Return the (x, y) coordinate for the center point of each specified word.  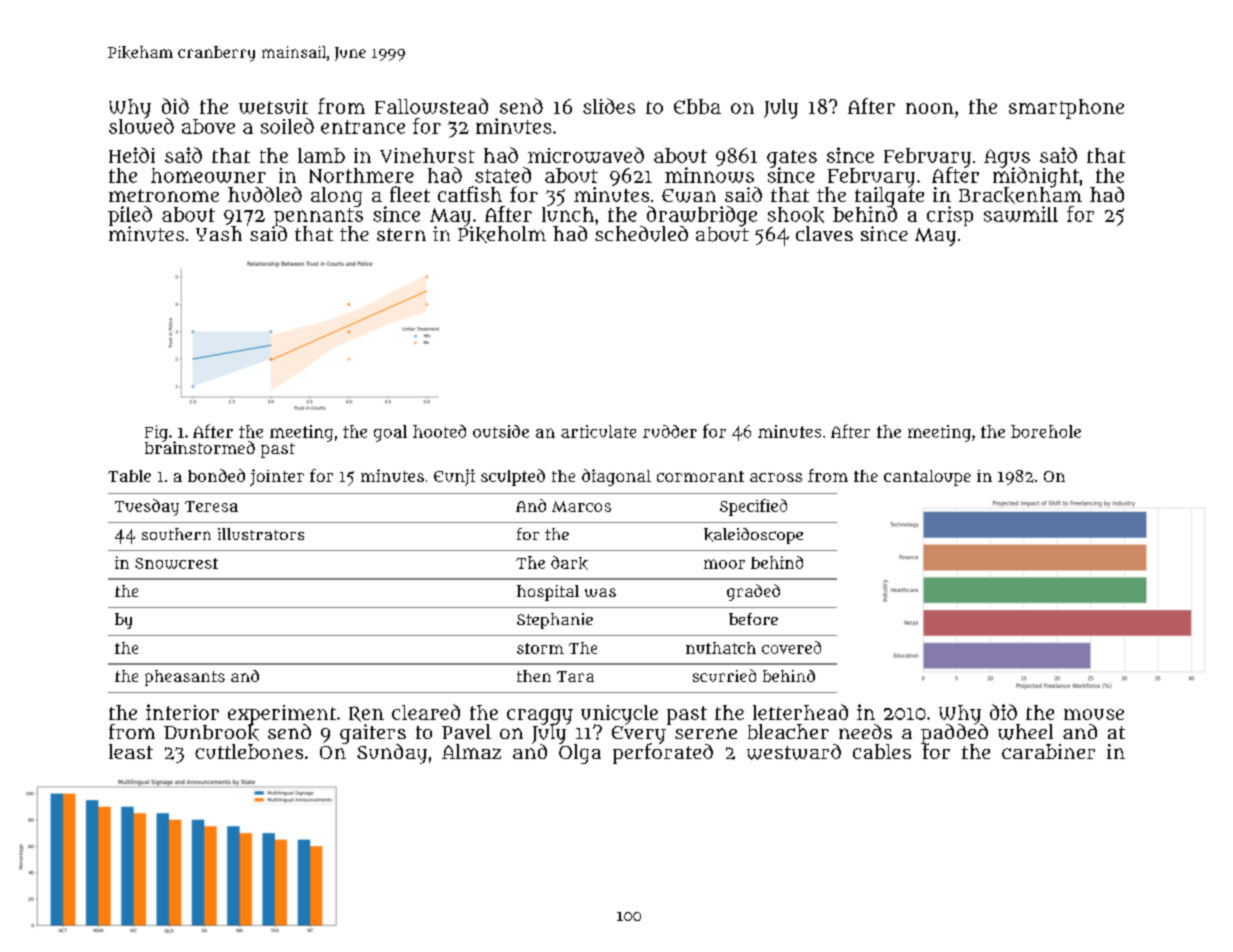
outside (501, 431)
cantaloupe (927, 478)
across (776, 477)
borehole (1046, 431)
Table (129, 476)
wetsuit (273, 106)
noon (930, 108)
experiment (282, 714)
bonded (216, 475)
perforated (663, 754)
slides (609, 106)
